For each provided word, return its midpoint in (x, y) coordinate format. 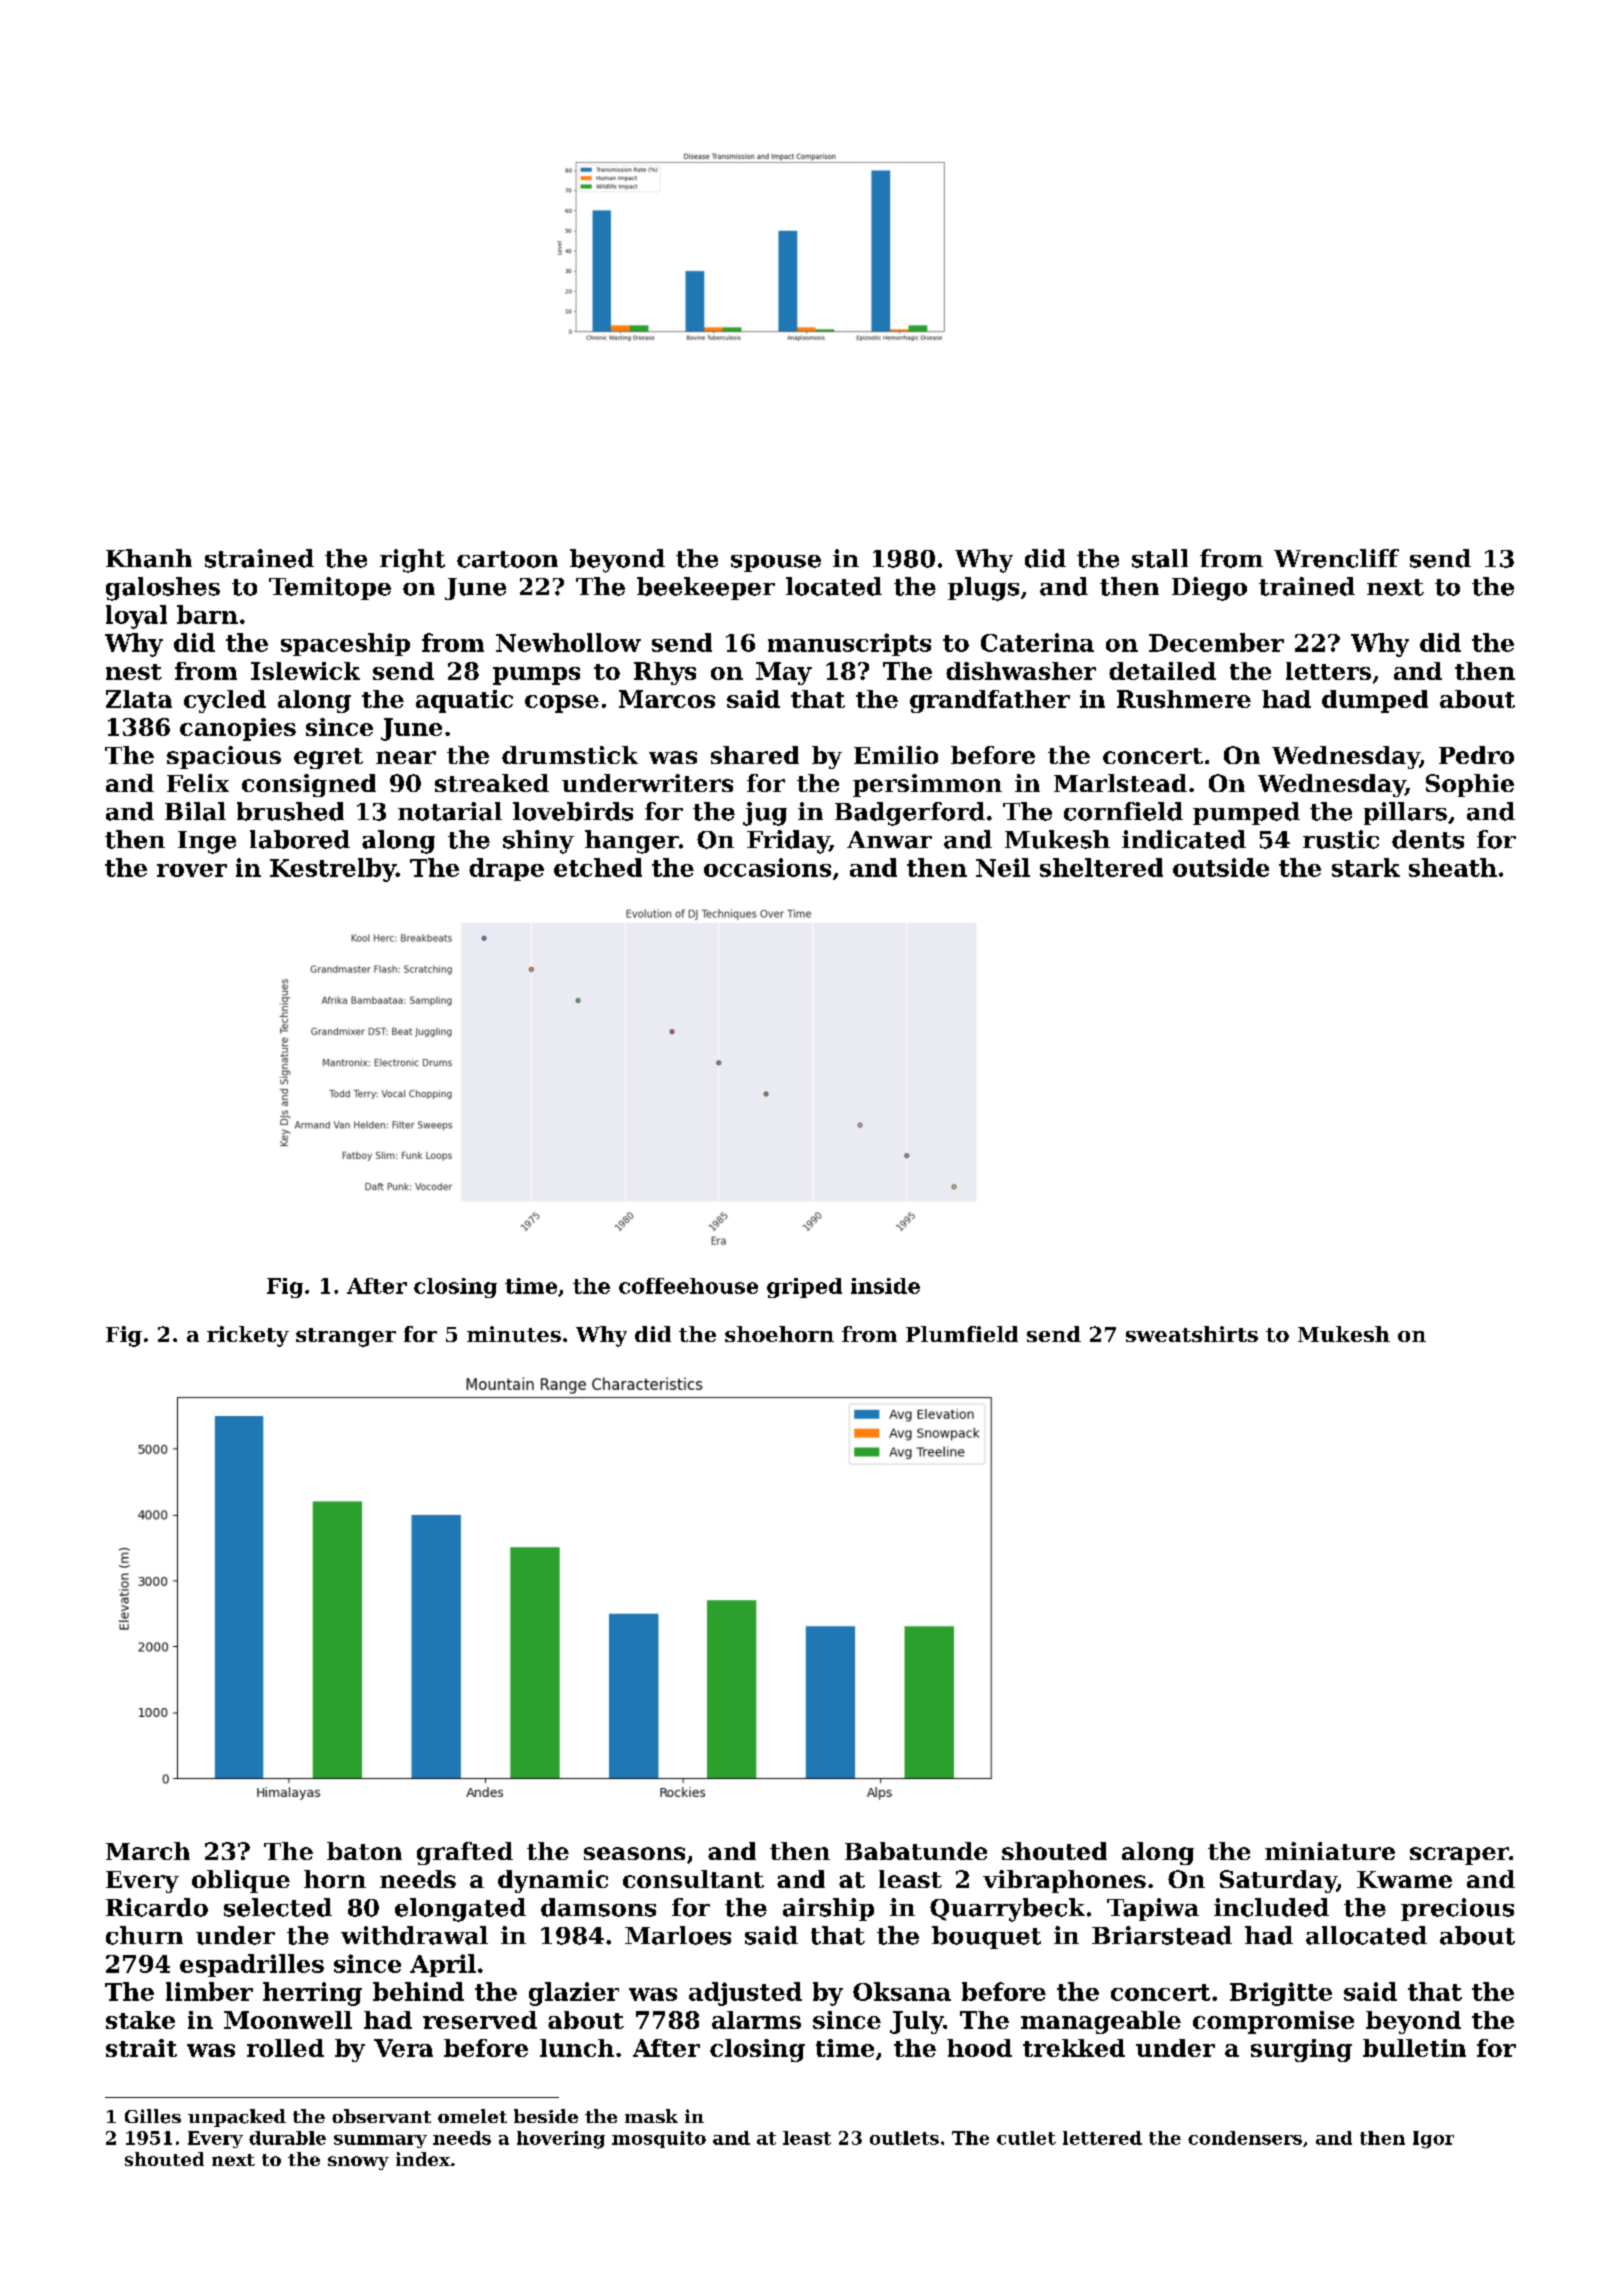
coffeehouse (688, 1286)
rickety (248, 1336)
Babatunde (916, 1851)
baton (364, 1851)
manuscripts (849, 644)
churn (144, 1935)
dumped (1375, 701)
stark (1366, 867)
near (406, 757)
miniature (1330, 1851)
